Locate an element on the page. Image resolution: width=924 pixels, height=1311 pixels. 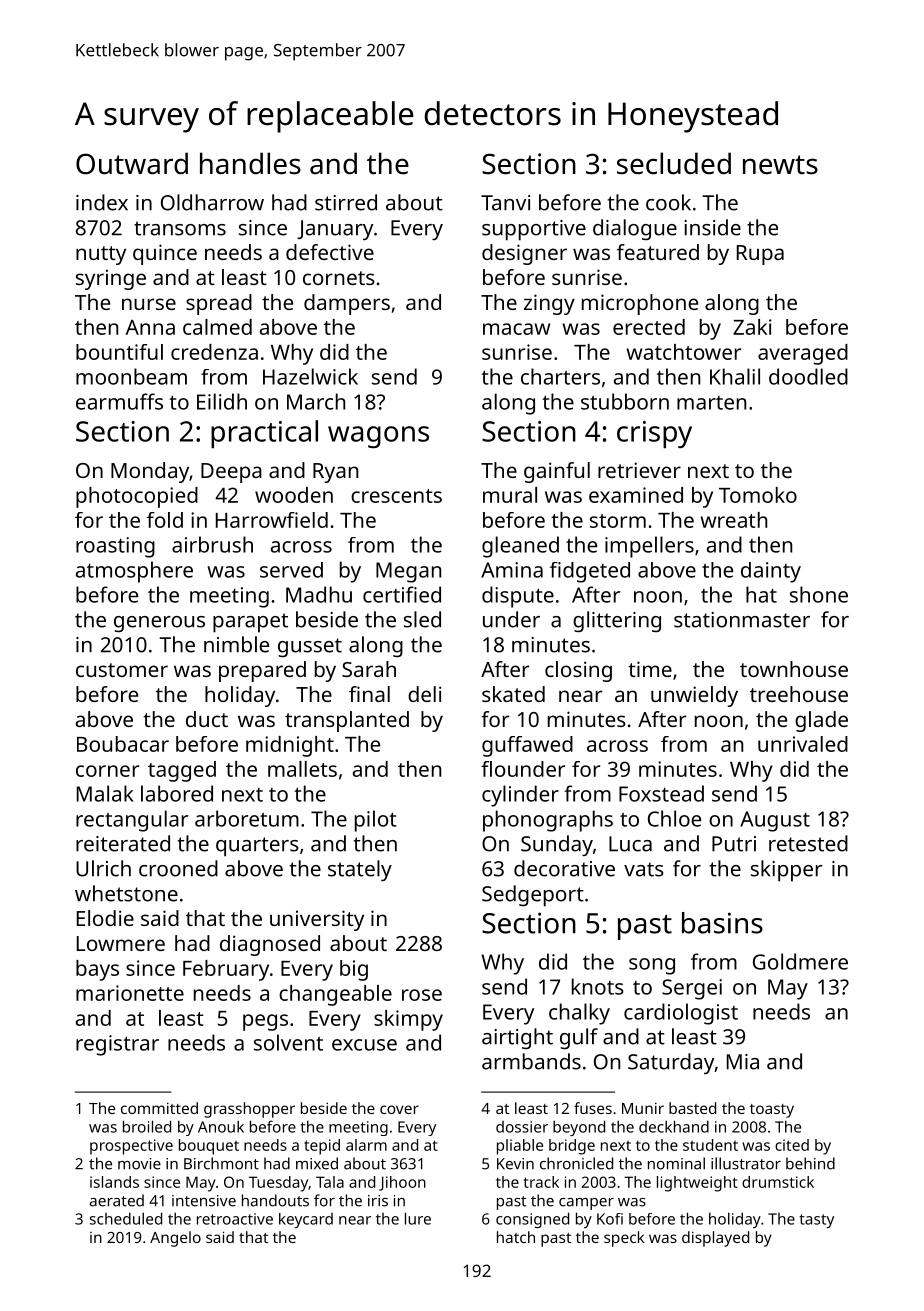
macaw is located at coordinates (516, 329).
